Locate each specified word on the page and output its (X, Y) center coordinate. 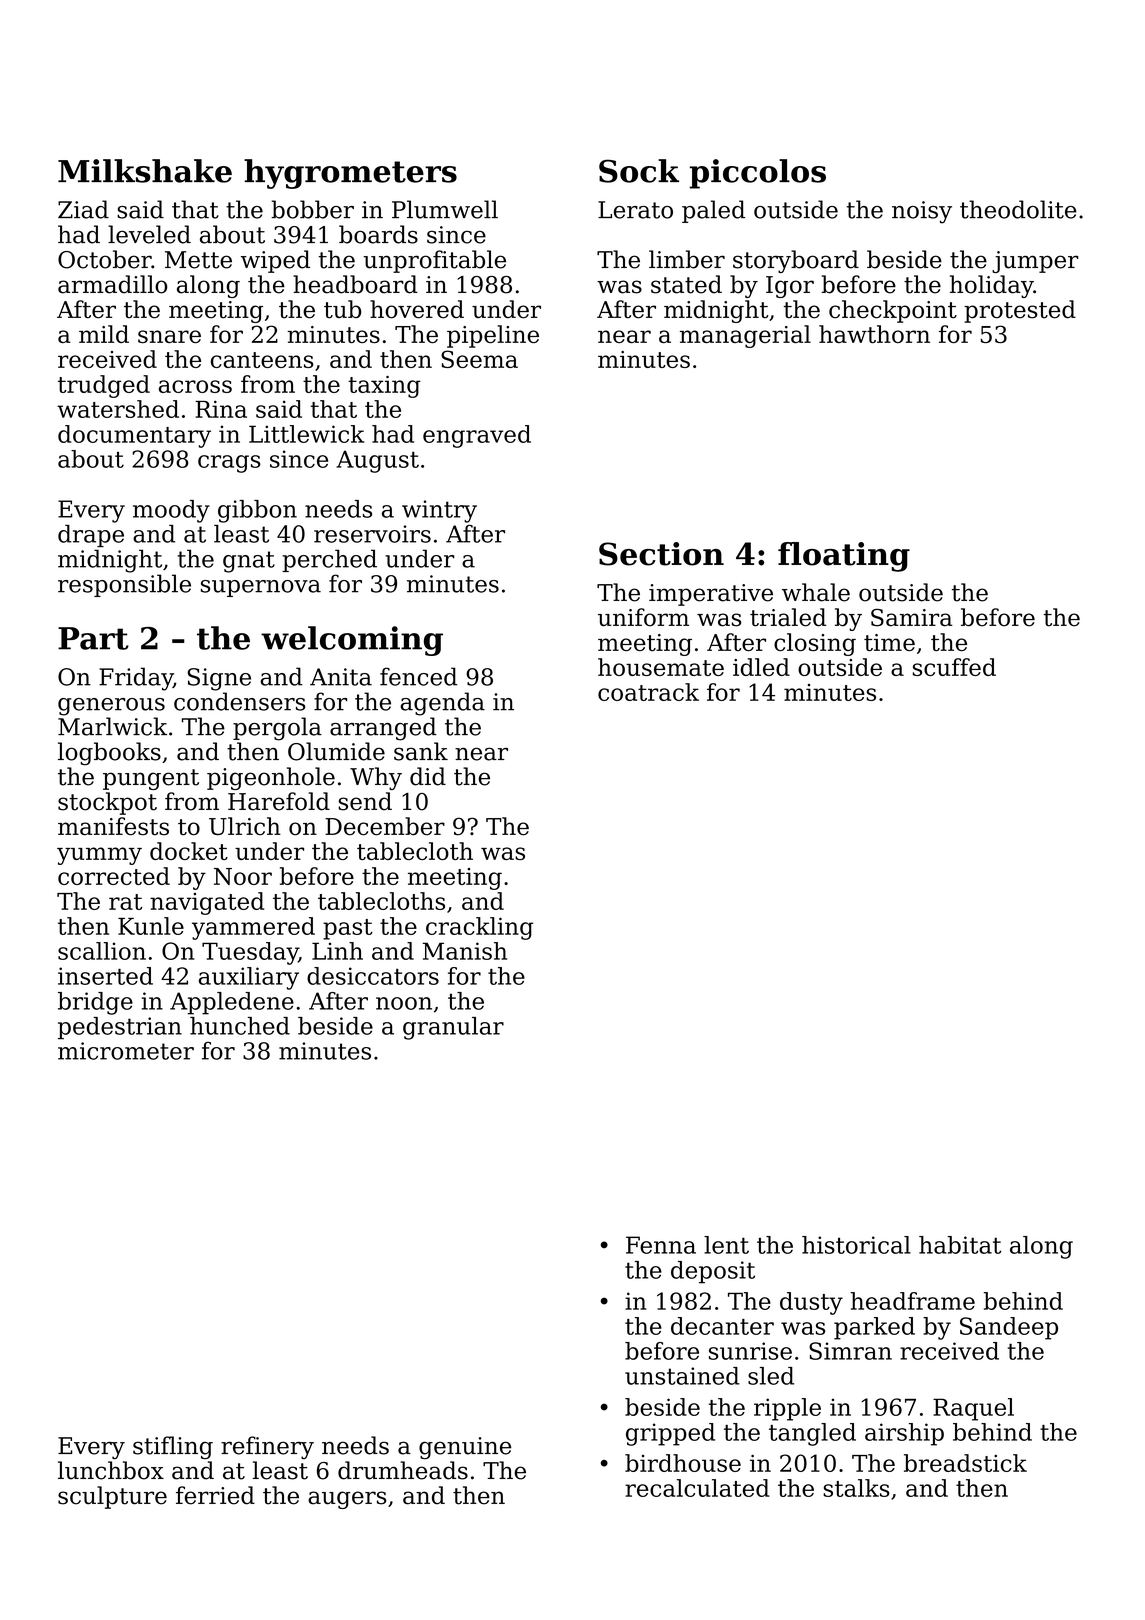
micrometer (126, 1051)
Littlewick (306, 434)
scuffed (954, 667)
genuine (465, 1448)
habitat (960, 1245)
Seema (479, 359)
